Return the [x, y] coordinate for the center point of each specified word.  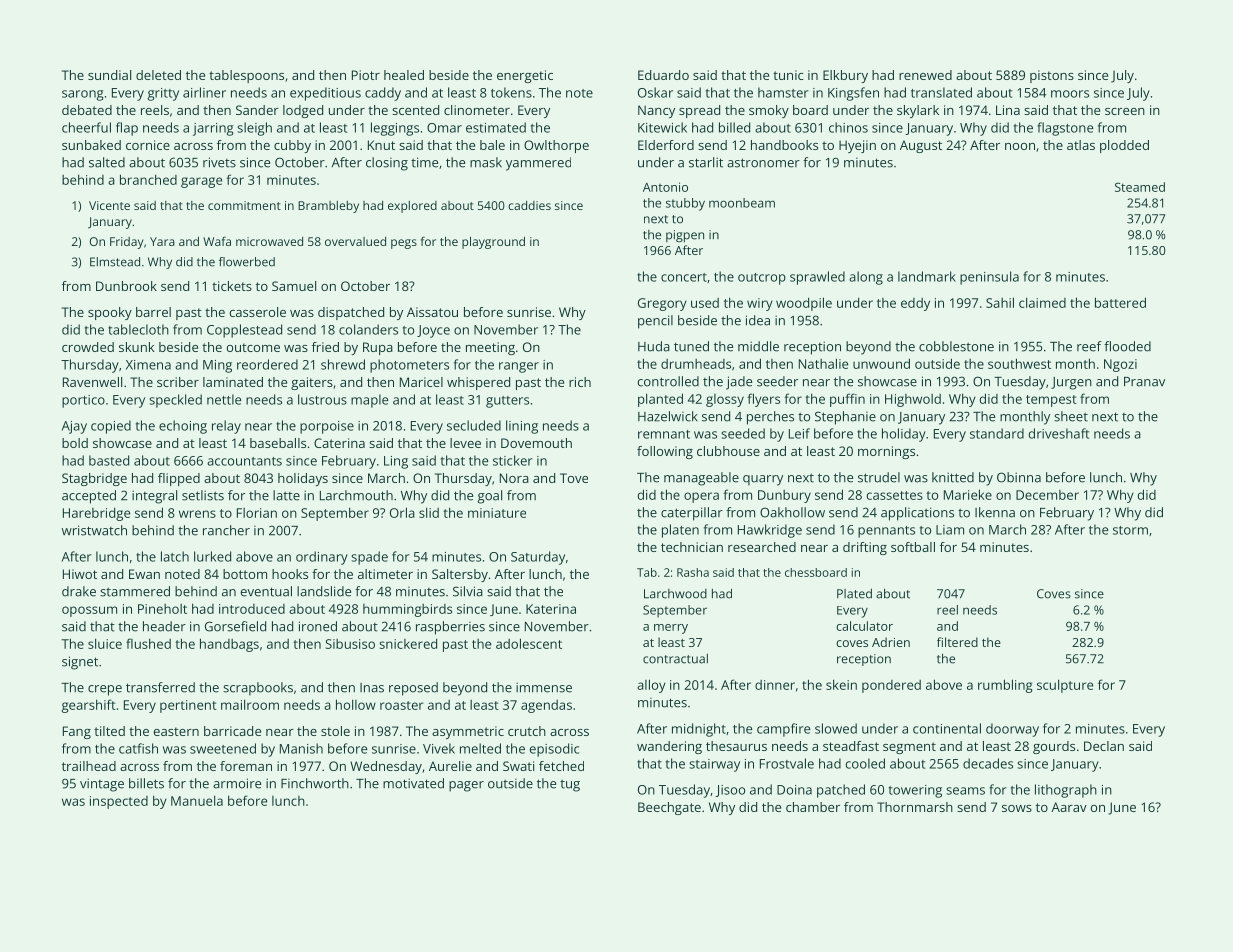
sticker [513, 460]
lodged [303, 111]
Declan [1104, 746]
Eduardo [663, 75]
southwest [1019, 363]
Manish [301, 748]
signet [80, 663]
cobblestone [956, 346]
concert [684, 277]
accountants [244, 461]
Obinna [1019, 477]
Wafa [217, 241]
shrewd [343, 364]
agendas [546, 706]
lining [522, 427]
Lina [1008, 110]
